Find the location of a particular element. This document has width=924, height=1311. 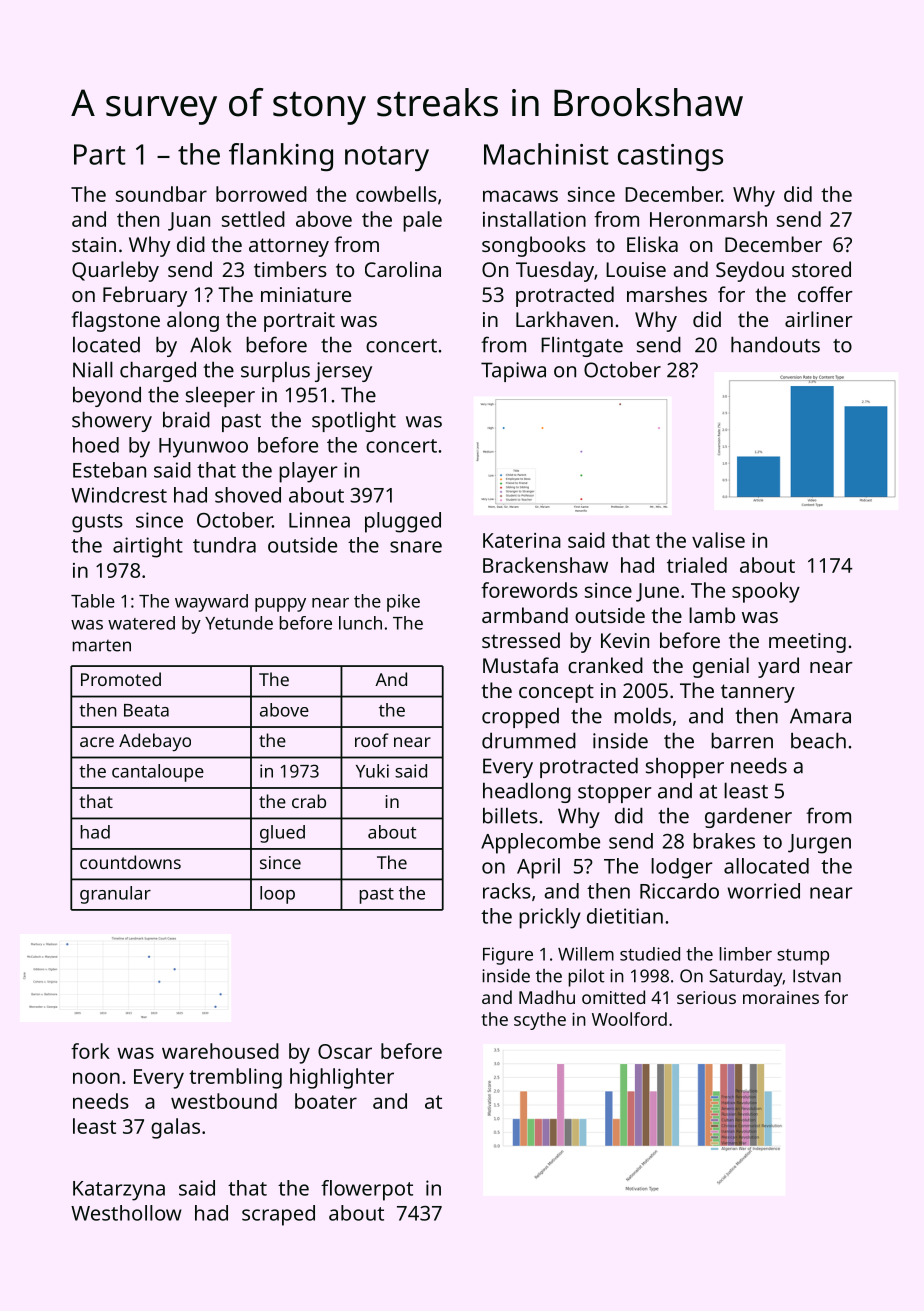

Woolford is located at coordinates (629, 1019).
